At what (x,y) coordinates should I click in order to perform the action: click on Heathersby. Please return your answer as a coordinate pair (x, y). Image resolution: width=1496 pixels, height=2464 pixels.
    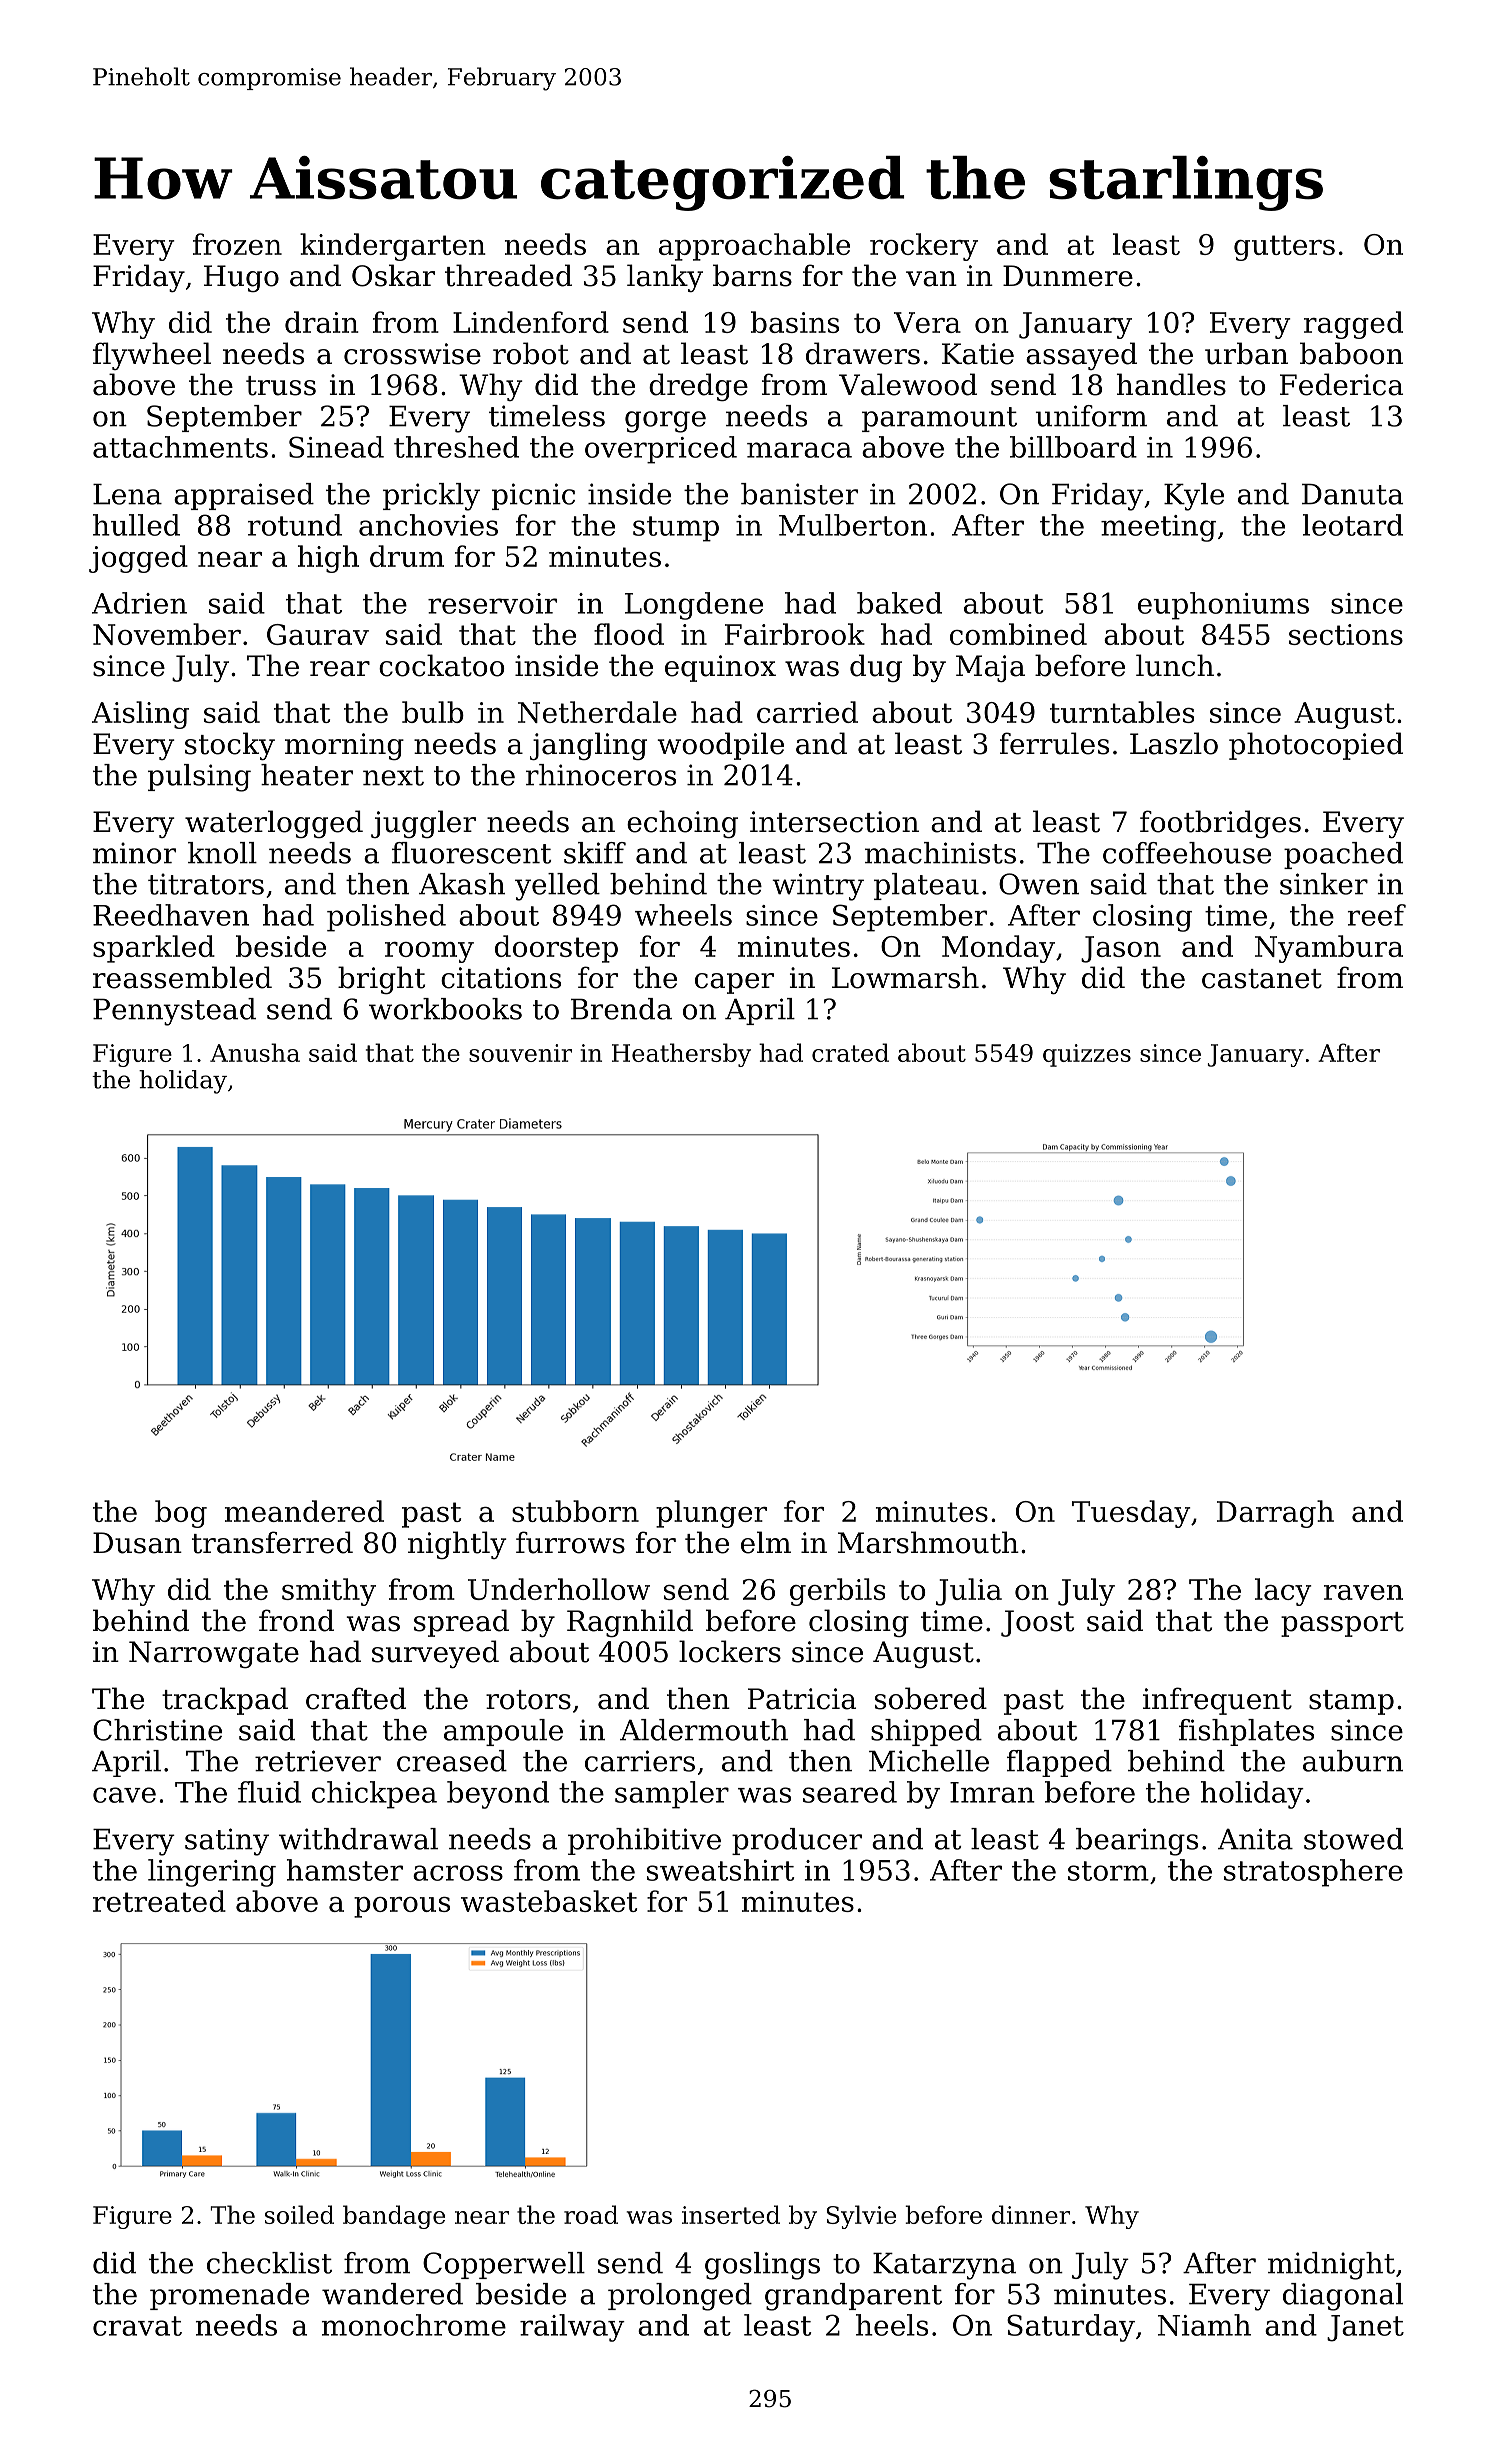
    Looking at the image, I should click on (681, 1055).
